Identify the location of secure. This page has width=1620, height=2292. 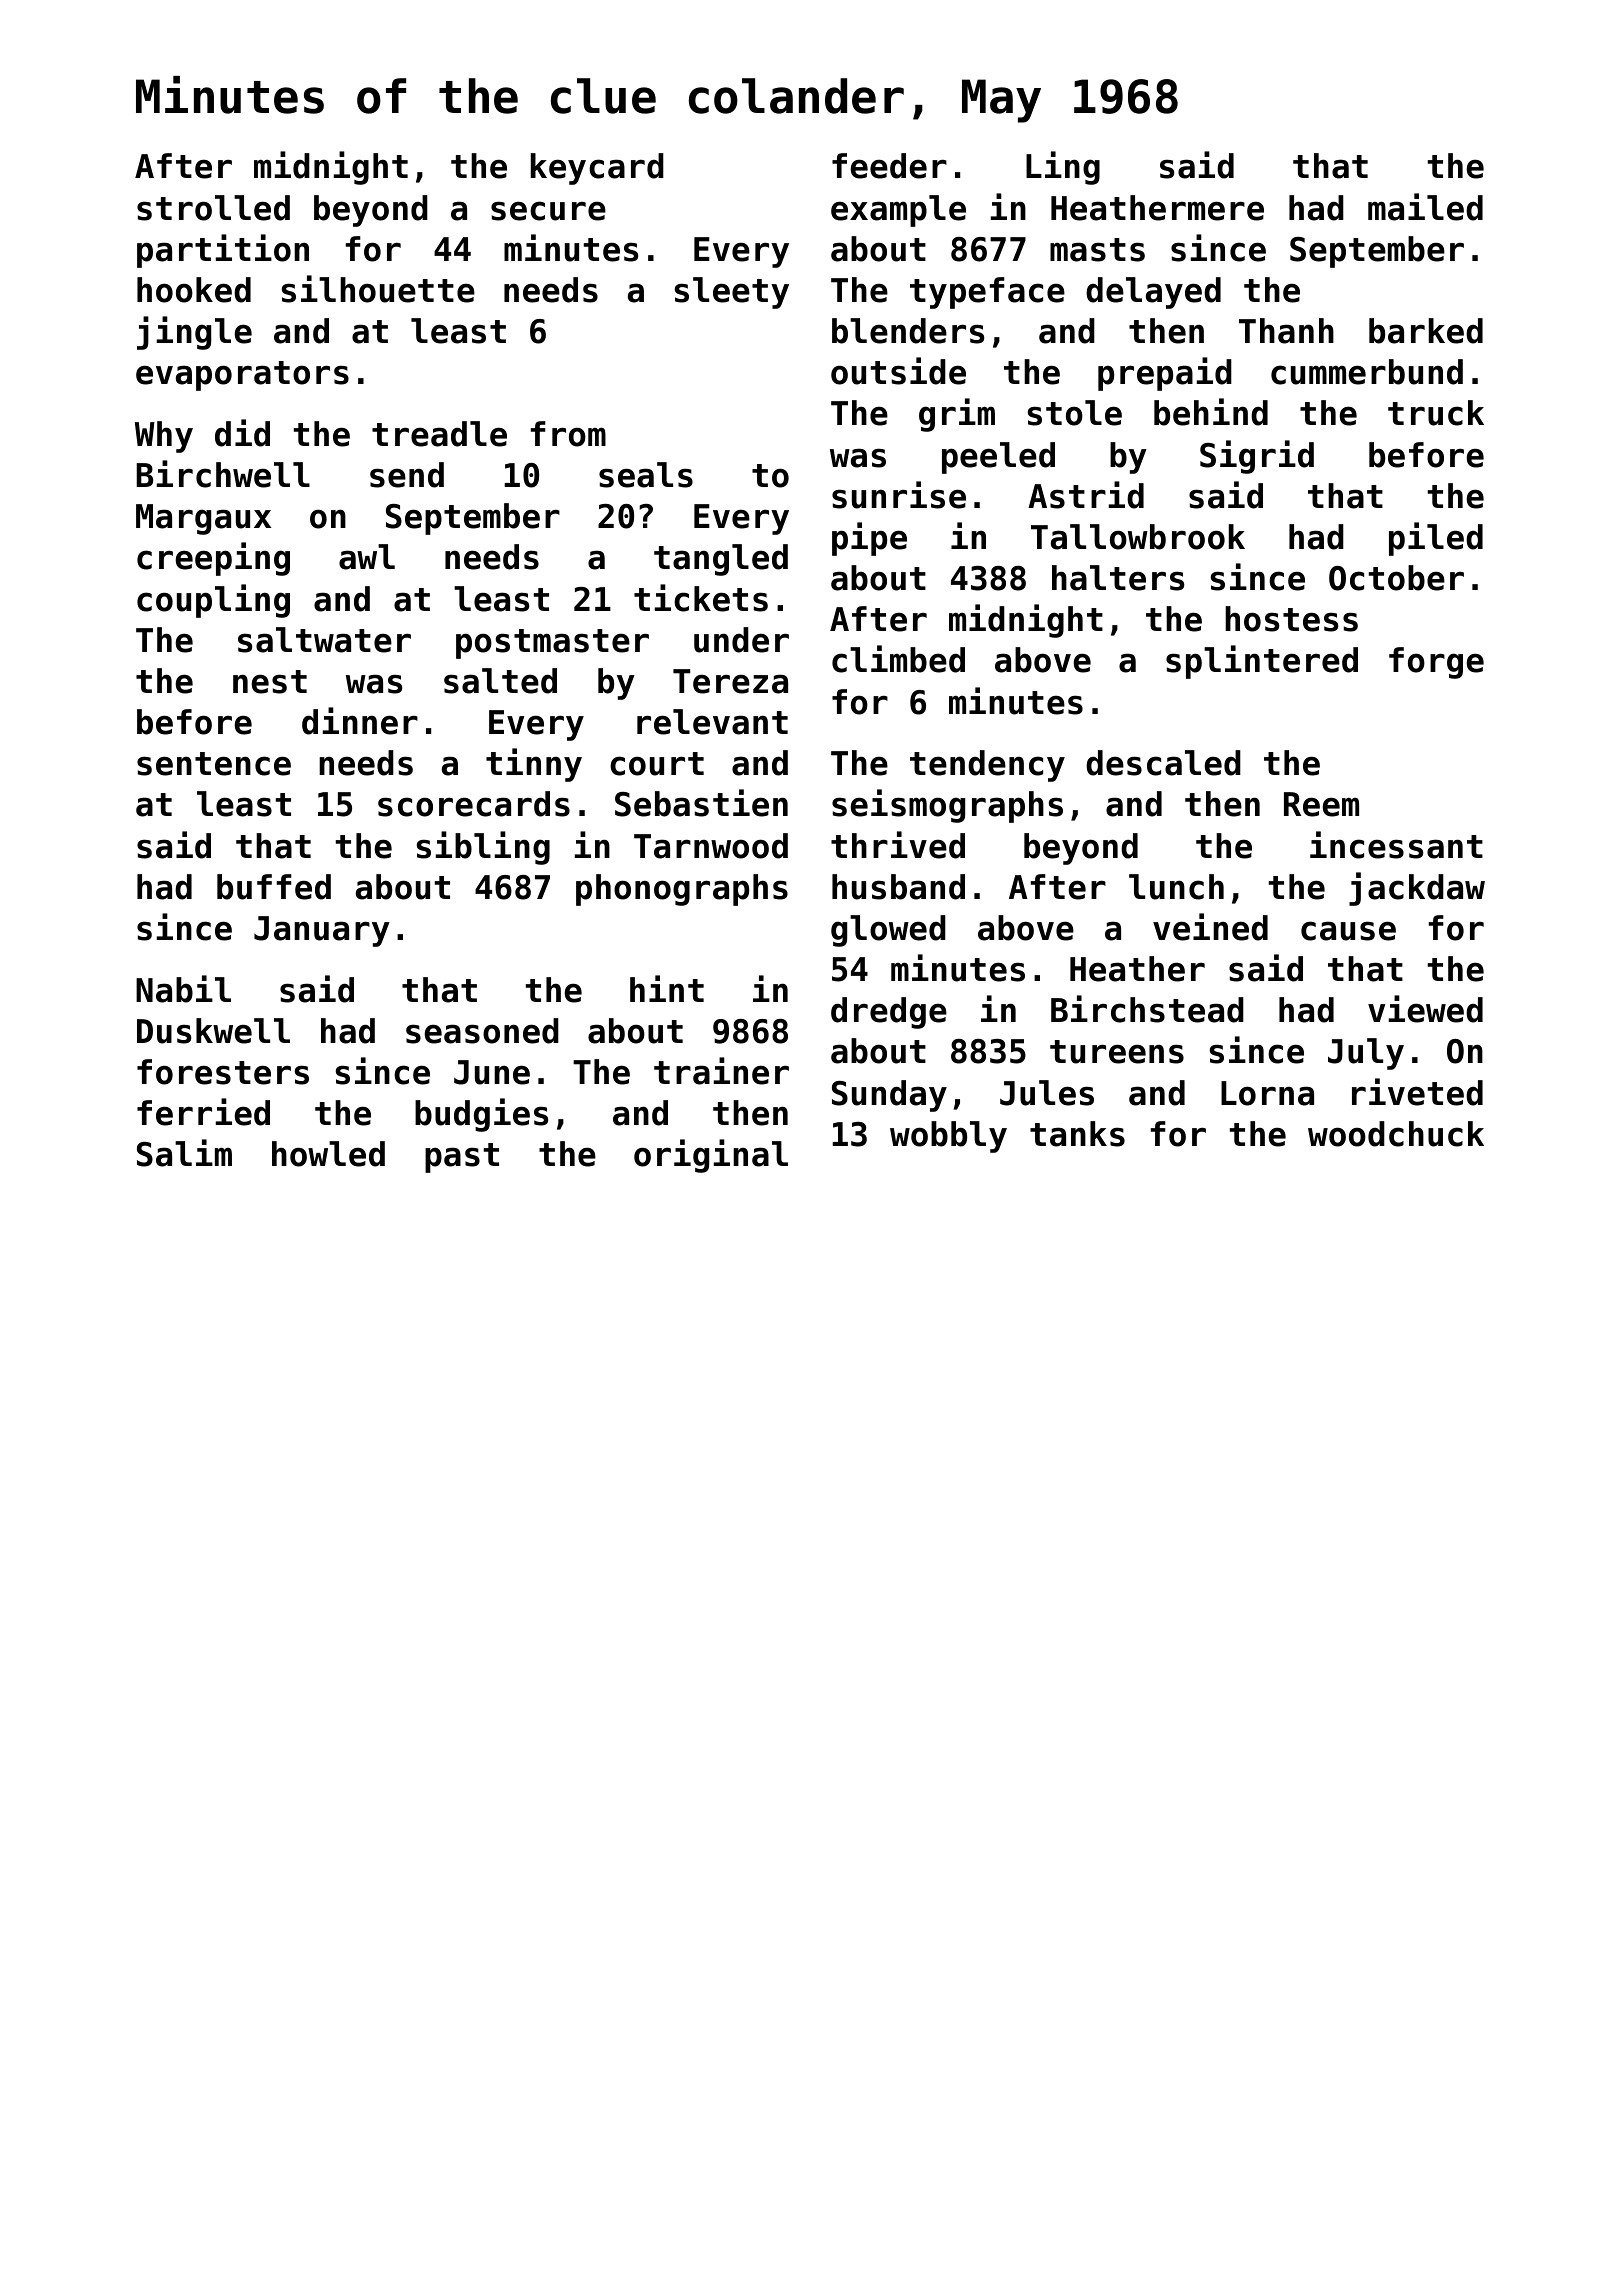
(548, 211).
